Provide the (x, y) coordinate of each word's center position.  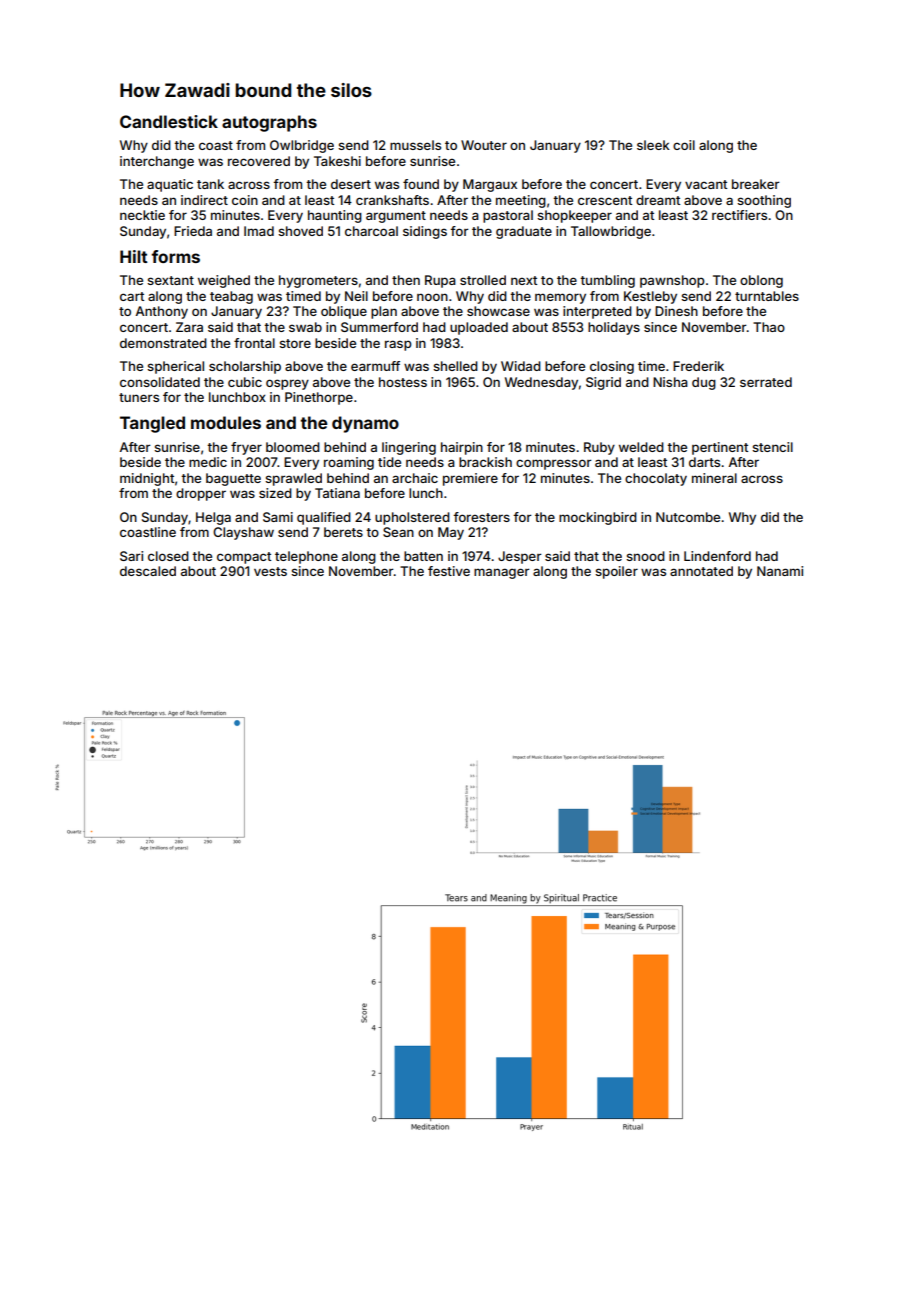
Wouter (484, 145)
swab (305, 327)
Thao (769, 327)
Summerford (379, 327)
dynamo (365, 424)
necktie (142, 215)
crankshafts (392, 200)
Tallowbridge (611, 232)
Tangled (152, 424)
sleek (653, 145)
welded (641, 447)
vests (270, 571)
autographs (269, 123)
